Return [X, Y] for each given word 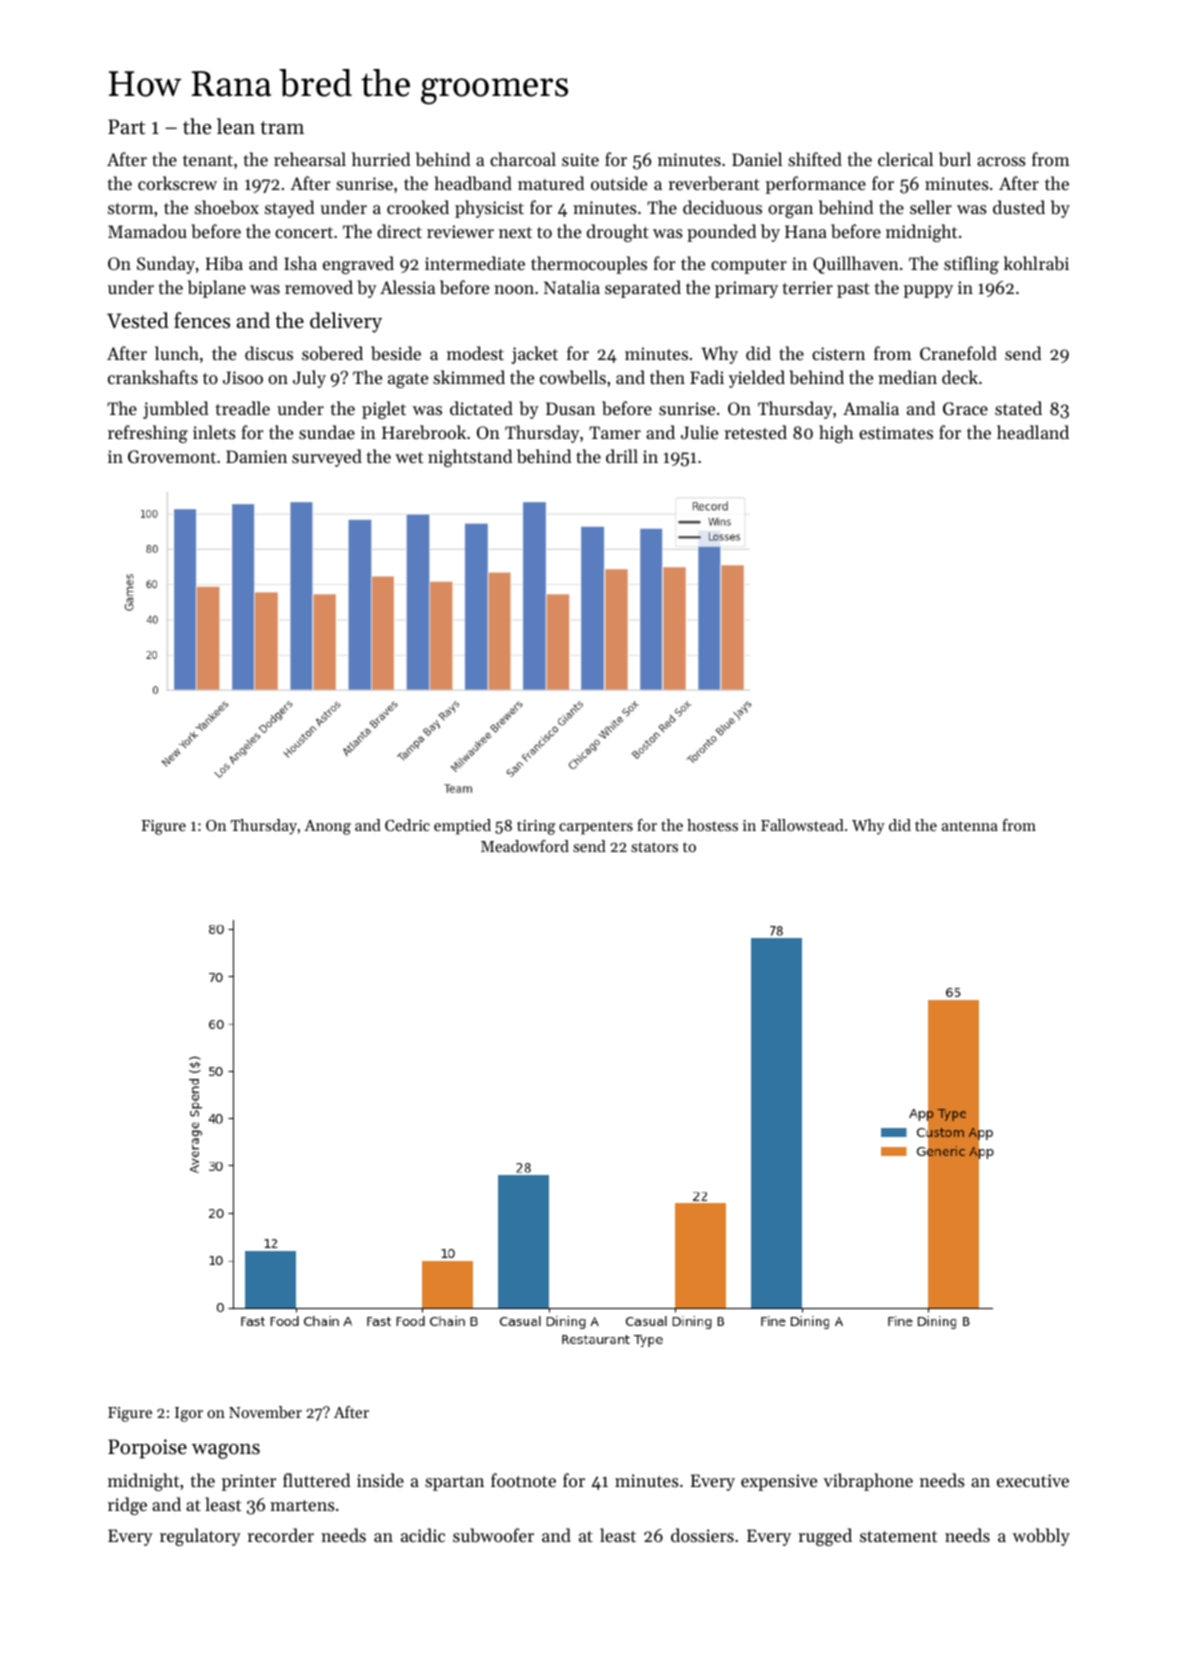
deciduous [722, 207]
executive [1033, 1480]
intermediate [475, 263]
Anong [327, 827]
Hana [806, 231]
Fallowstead [802, 825]
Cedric [407, 825]
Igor [189, 1414]
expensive [779, 1482]
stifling [971, 265]
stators [654, 847]
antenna [970, 826]
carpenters [596, 828]
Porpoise [147, 1449]
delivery [346, 322]
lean [236, 126]
